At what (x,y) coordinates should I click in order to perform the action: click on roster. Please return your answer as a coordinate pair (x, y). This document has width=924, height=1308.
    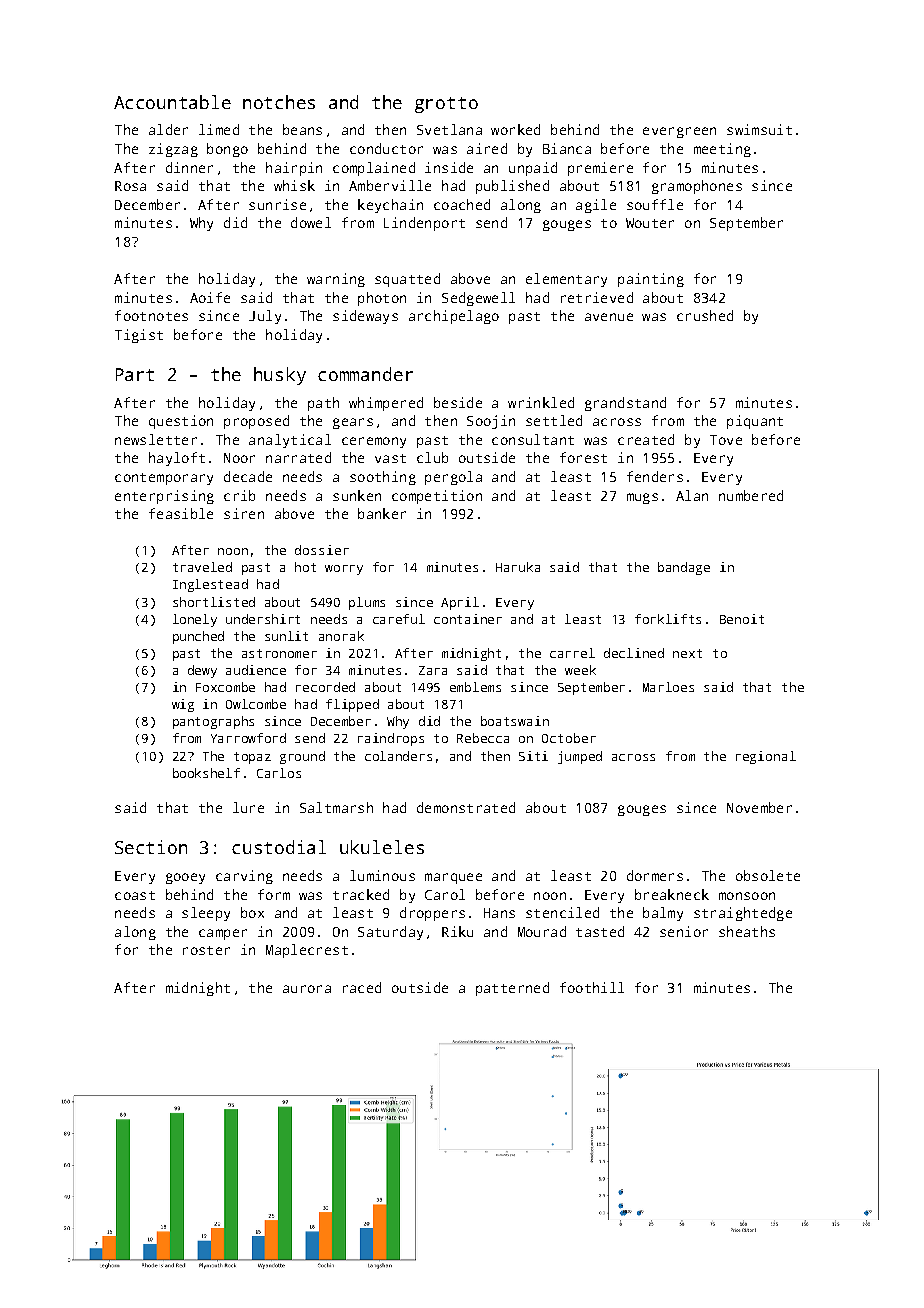
    Looking at the image, I should click on (206, 950).
